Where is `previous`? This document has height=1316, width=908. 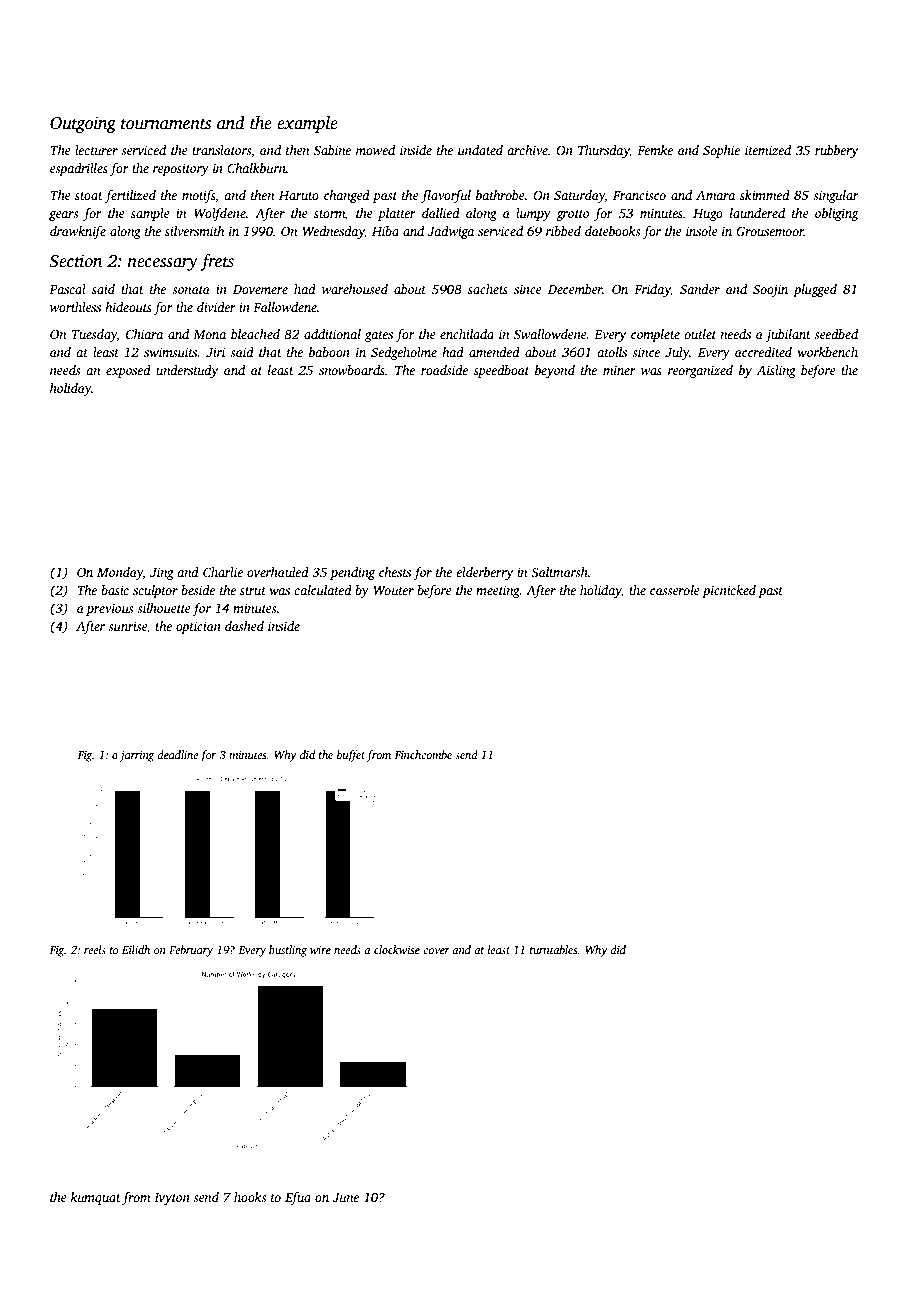 previous is located at coordinates (109, 609).
